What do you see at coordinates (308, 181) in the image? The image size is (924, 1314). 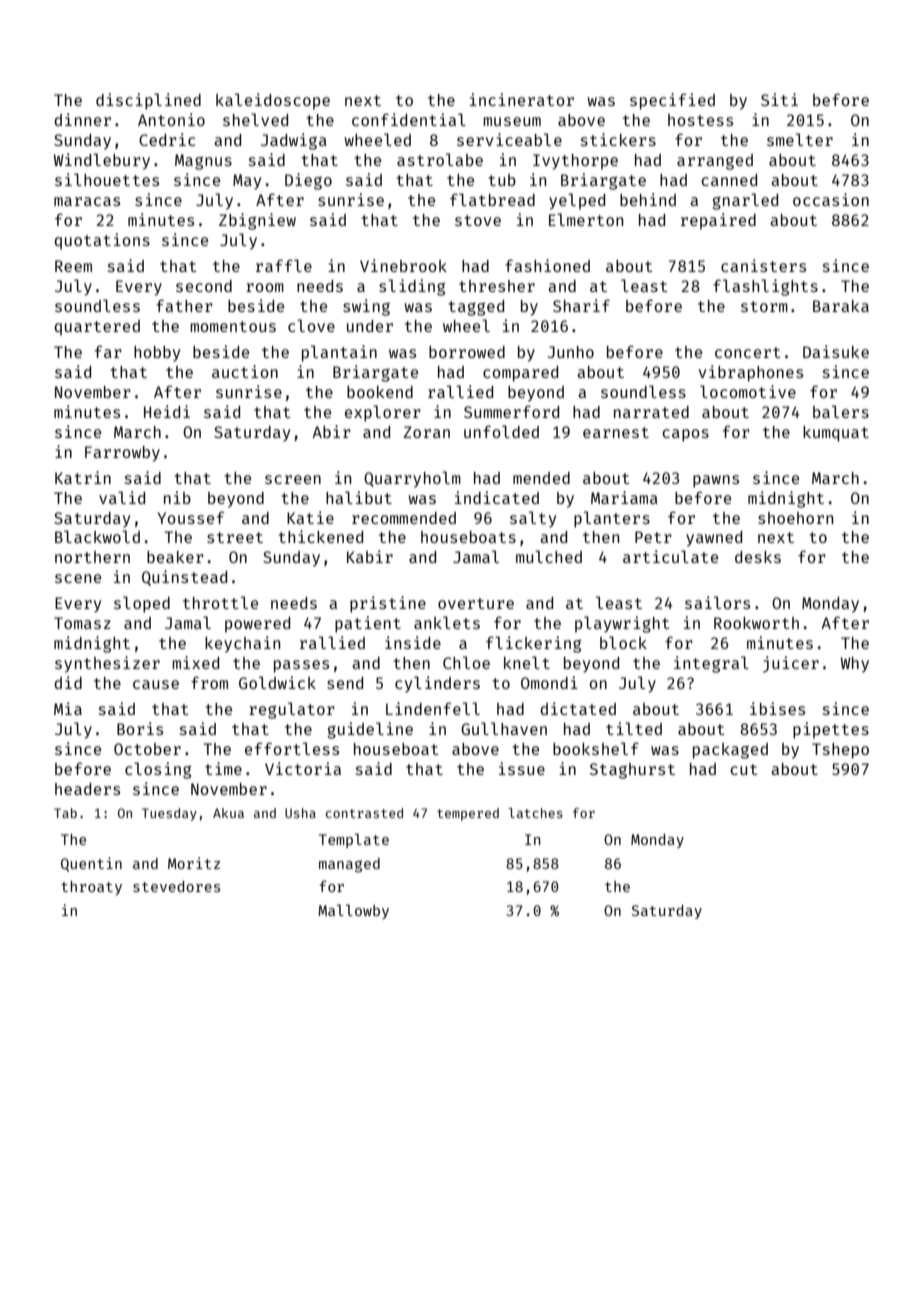 I see `Diego` at bounding box center [308, 181].
